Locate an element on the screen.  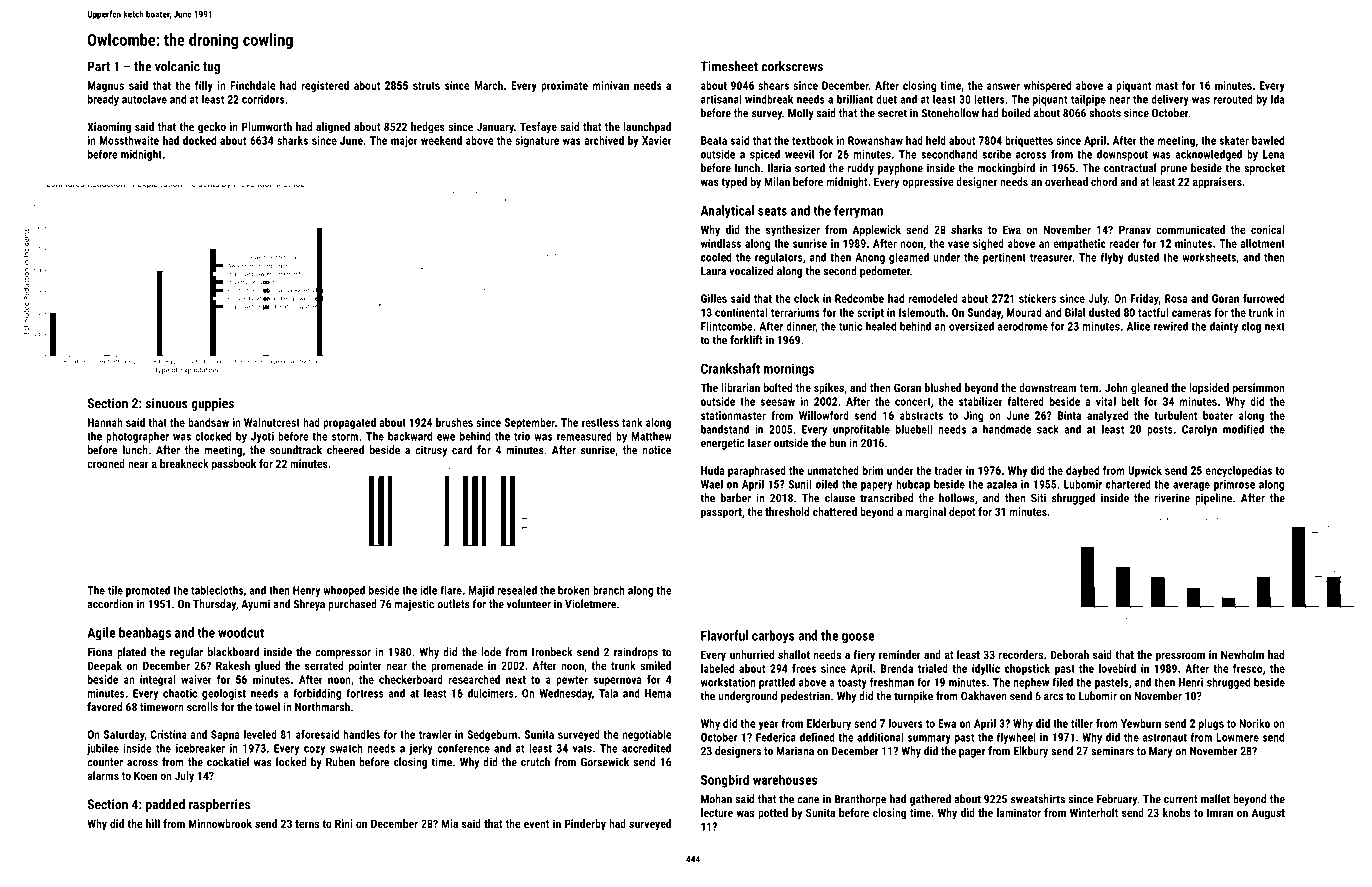
pipeline is located at coordinates (1213, 499).
